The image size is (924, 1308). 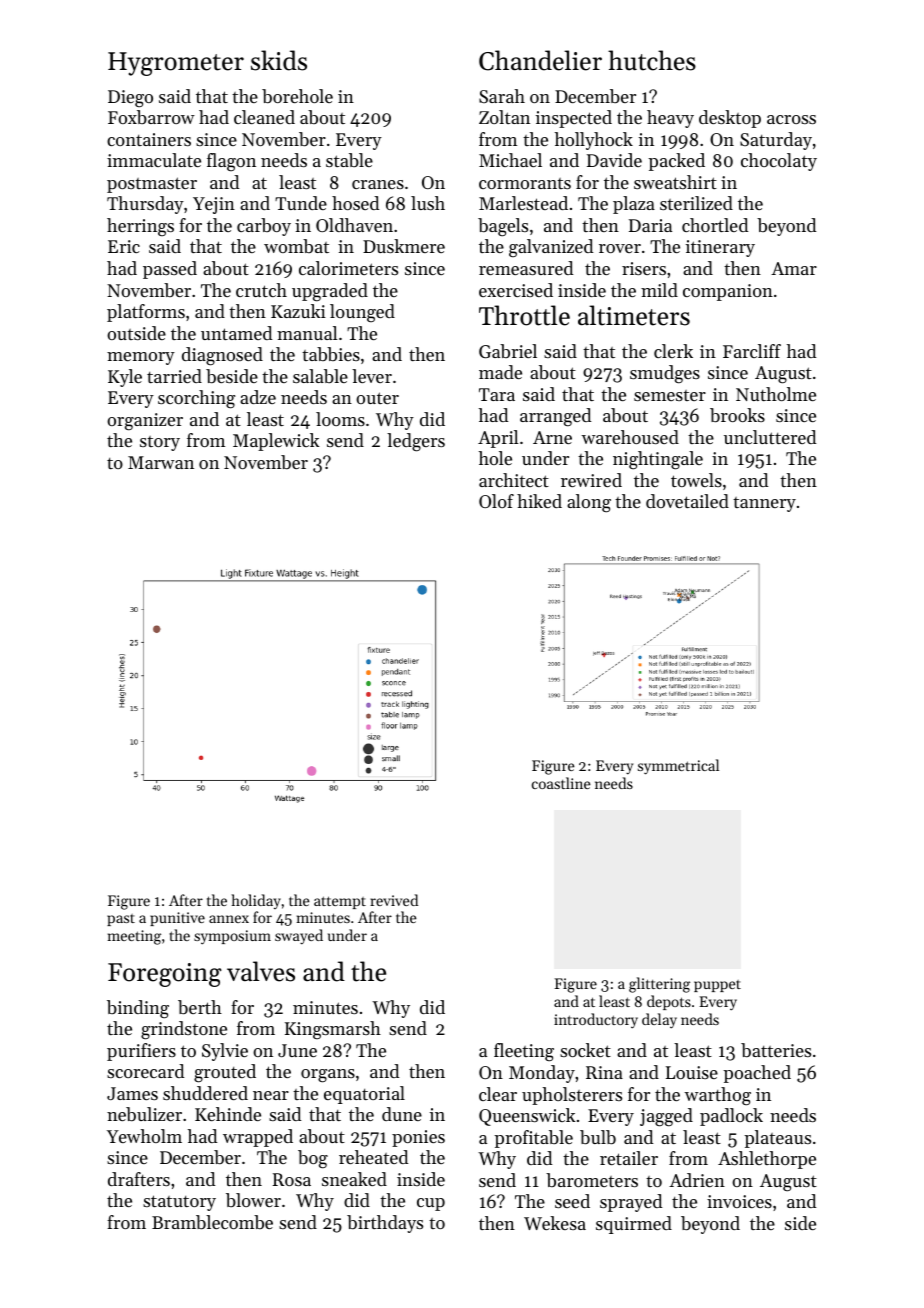 What do you see at coordinates (333, 1030) in the screenshot?
I see `Kingsmarsh` at bounding box center [333, 1030].
